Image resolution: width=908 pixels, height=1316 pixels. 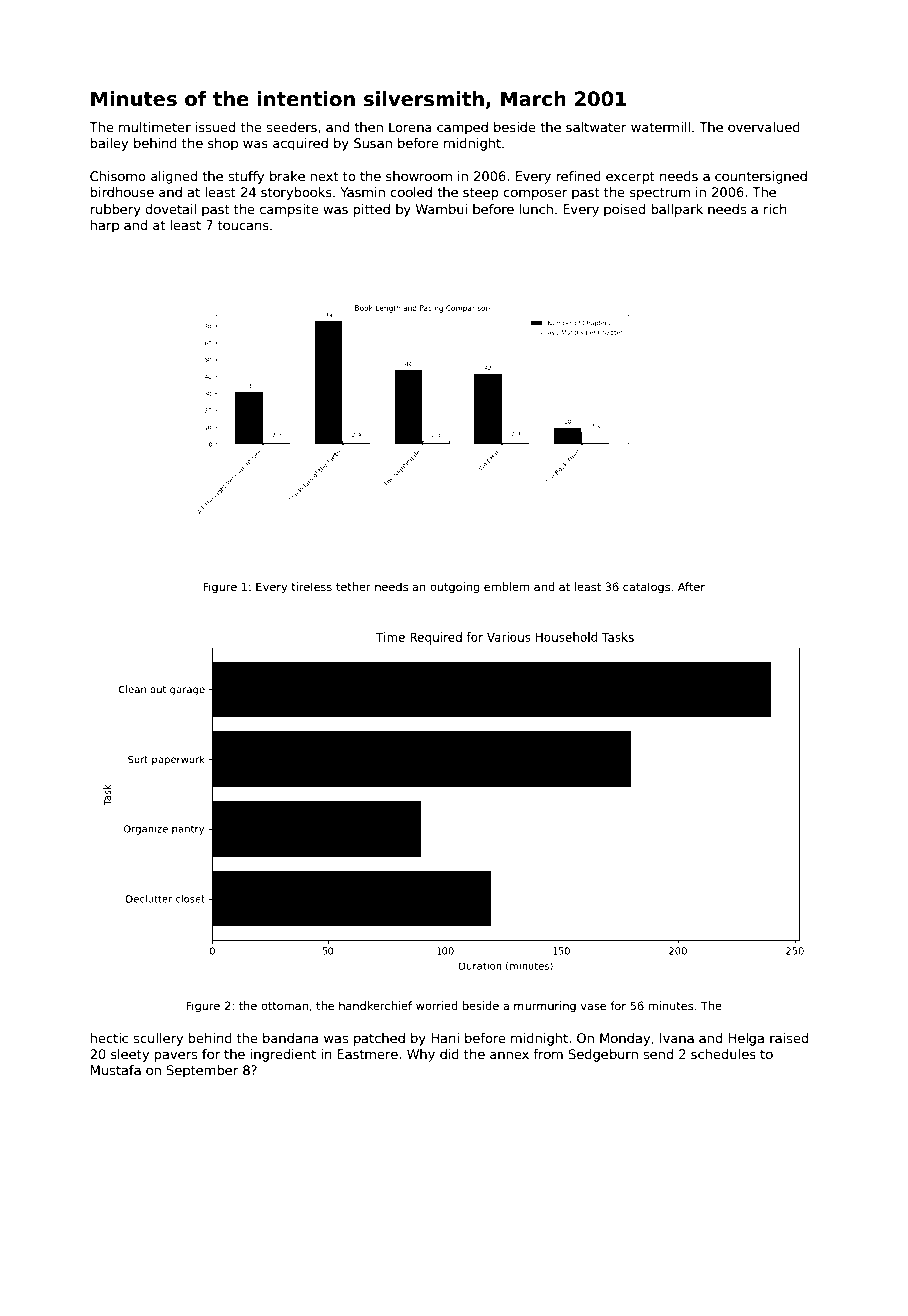 I want to click on Eastmere, so click(x=367, y=1054).
